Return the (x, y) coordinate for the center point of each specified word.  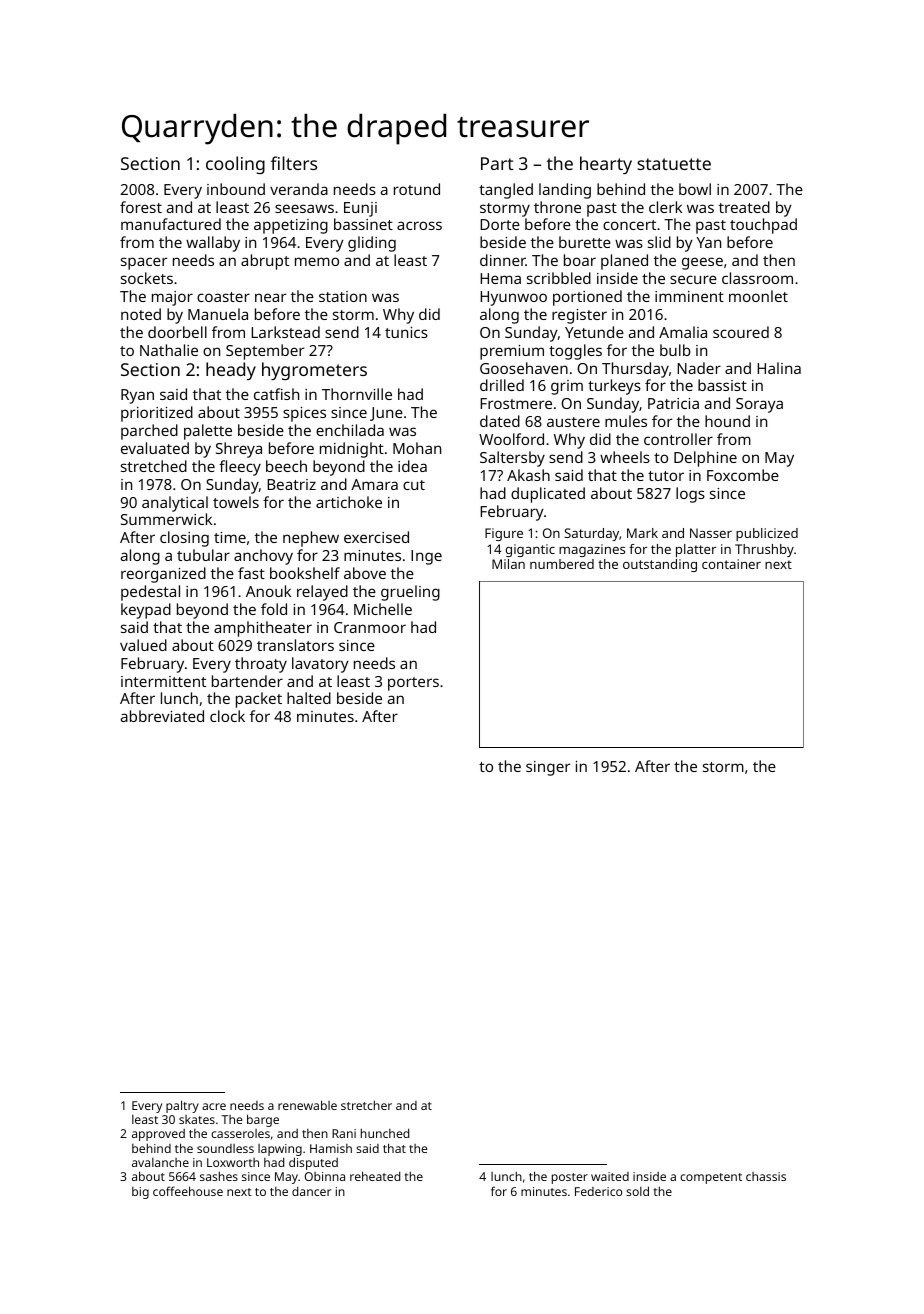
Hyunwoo (513, 298)
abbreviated (162, 716)
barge (263, 1120)
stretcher (366, 1105)
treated (744, 207)
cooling (235, 165)
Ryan (137, 396)
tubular (203, 555)
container (731, 564)
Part (497, 163)
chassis (766, 1176)
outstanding (660, 565)
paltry (182, 1106)
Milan (508, 564)
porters (413, 684)
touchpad (763, 226)
